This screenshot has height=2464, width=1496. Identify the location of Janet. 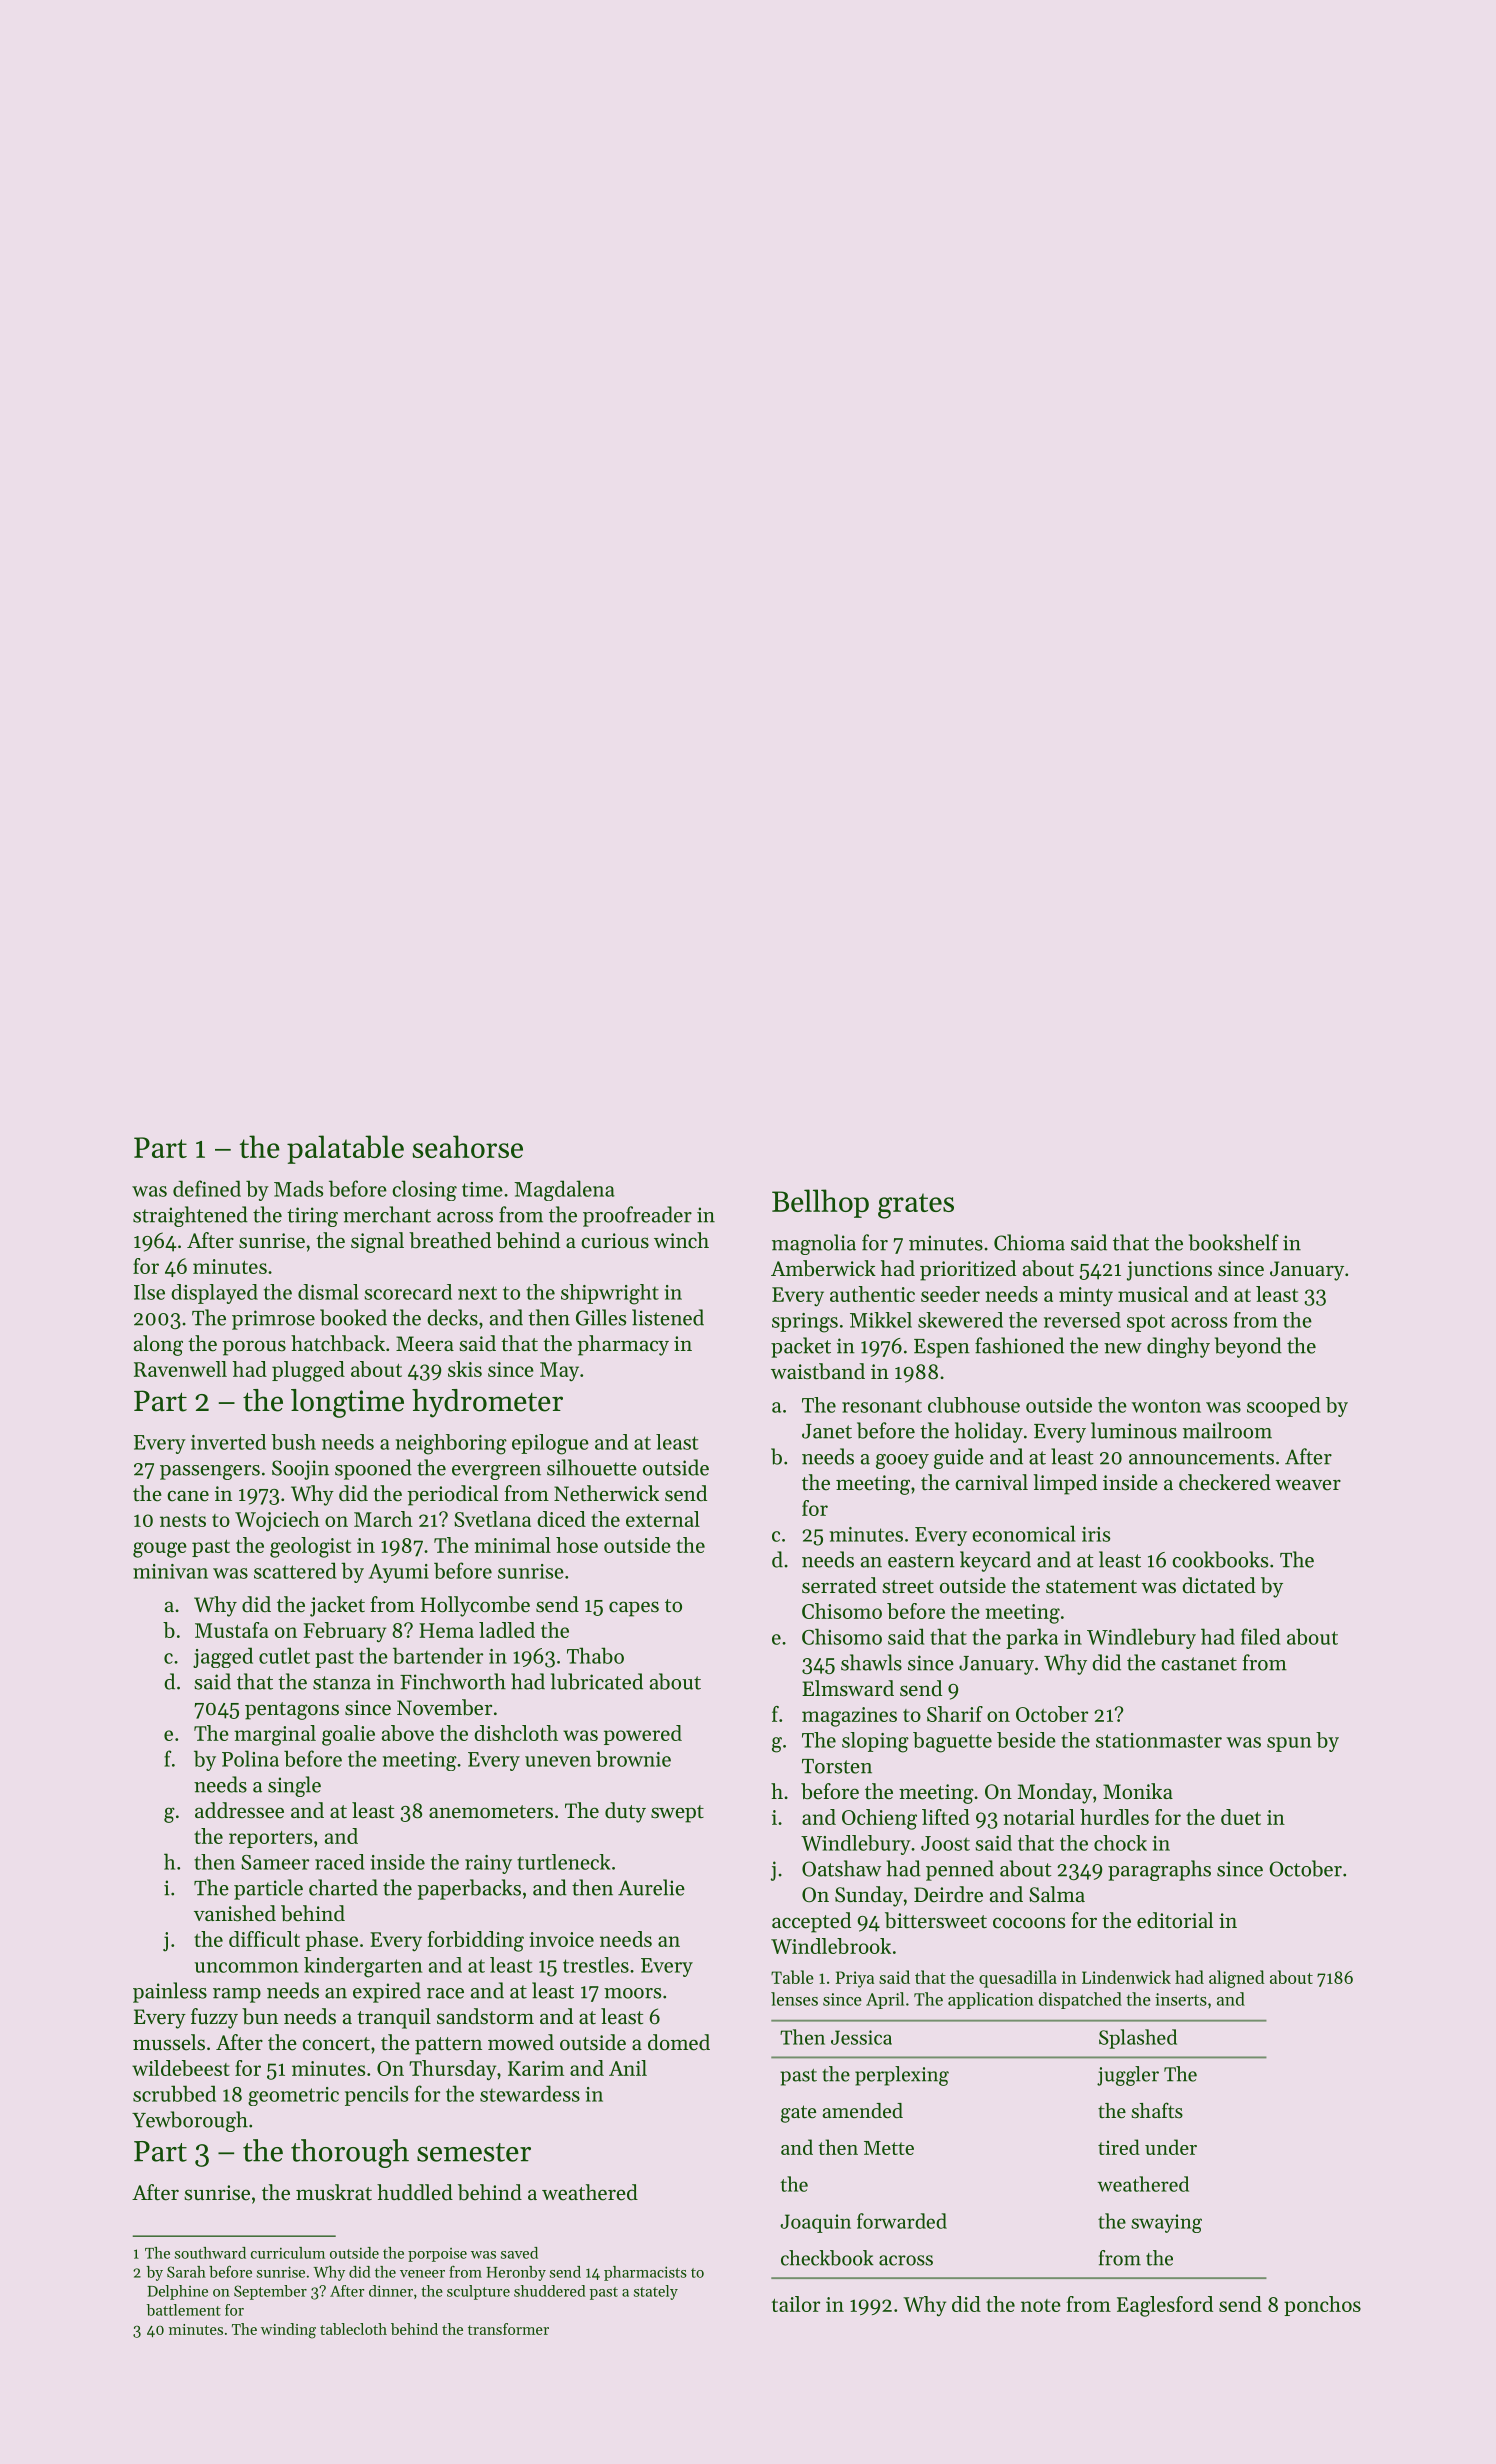
(827, 1431).
